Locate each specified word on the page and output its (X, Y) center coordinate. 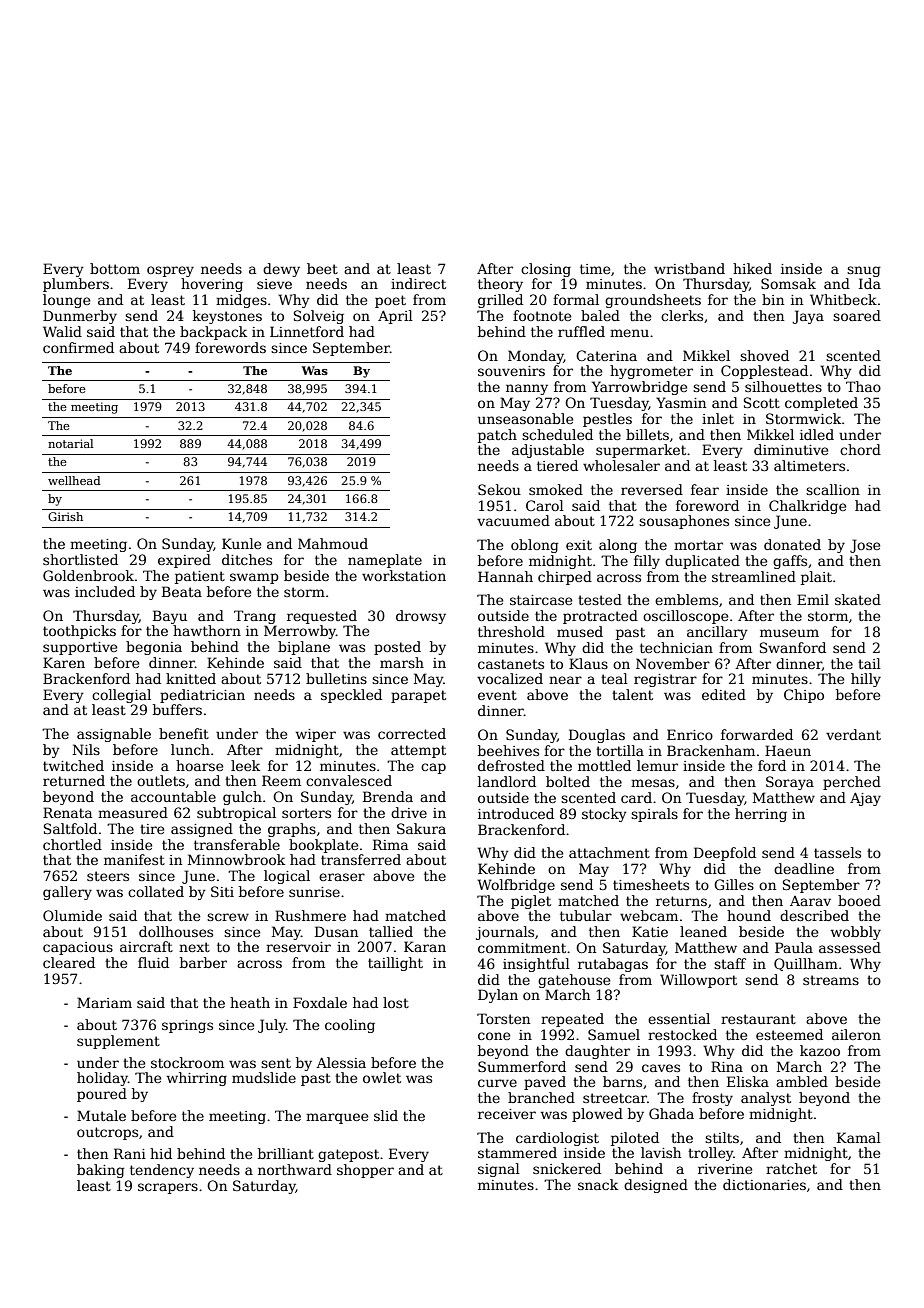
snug (864, 271)
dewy (281, 270)
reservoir (298, 947)
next (194, 947)
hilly (866, 680)
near (565, 680)
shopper (365, 1171)
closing (546, 270)
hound (749, 915)
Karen (64, 662)
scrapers (168, 1188)
